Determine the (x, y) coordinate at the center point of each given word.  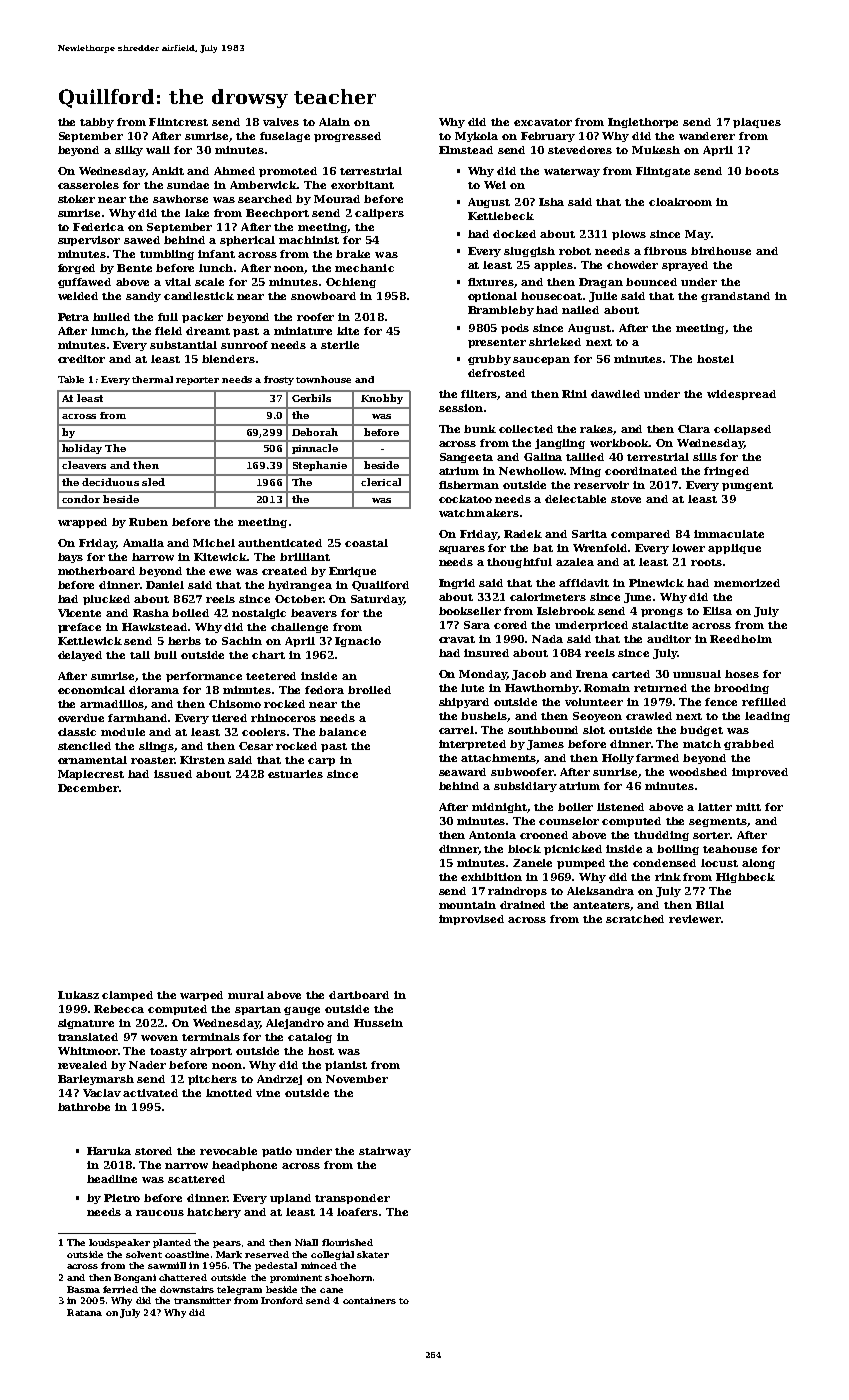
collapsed (742, 430)
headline (112, 1179)
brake (353, 254)
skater (373, 1254)
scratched (635, 919)
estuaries (295, 774)
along (758, 864)
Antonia (492, 835)
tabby (97, 123)
